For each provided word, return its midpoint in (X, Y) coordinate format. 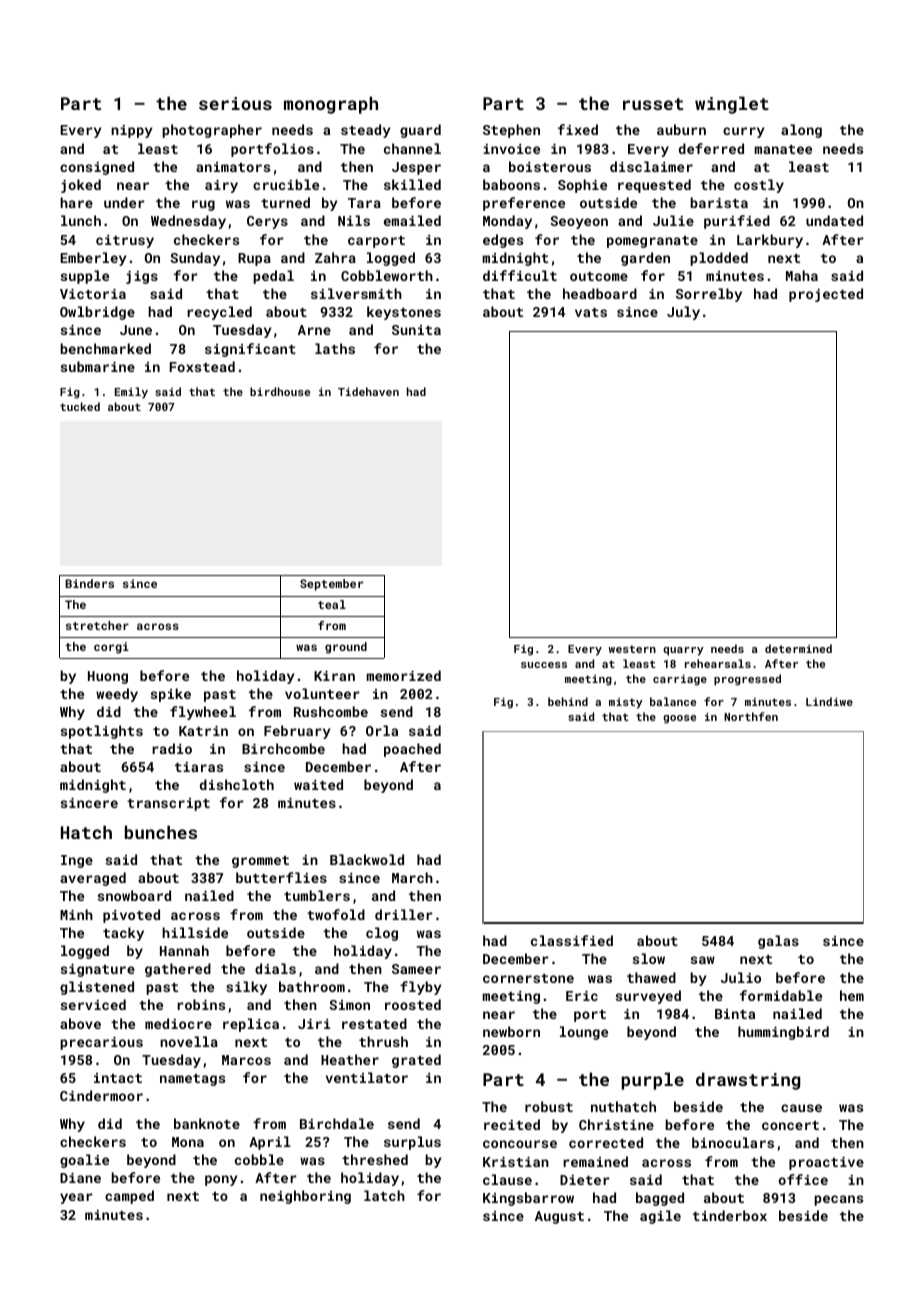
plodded (719, 259)
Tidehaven (368, 391)
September (331, 585)
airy (221, 186)
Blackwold (367, 859)
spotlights (102, 732)
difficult (520, 275)
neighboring (305, 1197)
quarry (683, 651)
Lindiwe (829, 701)
